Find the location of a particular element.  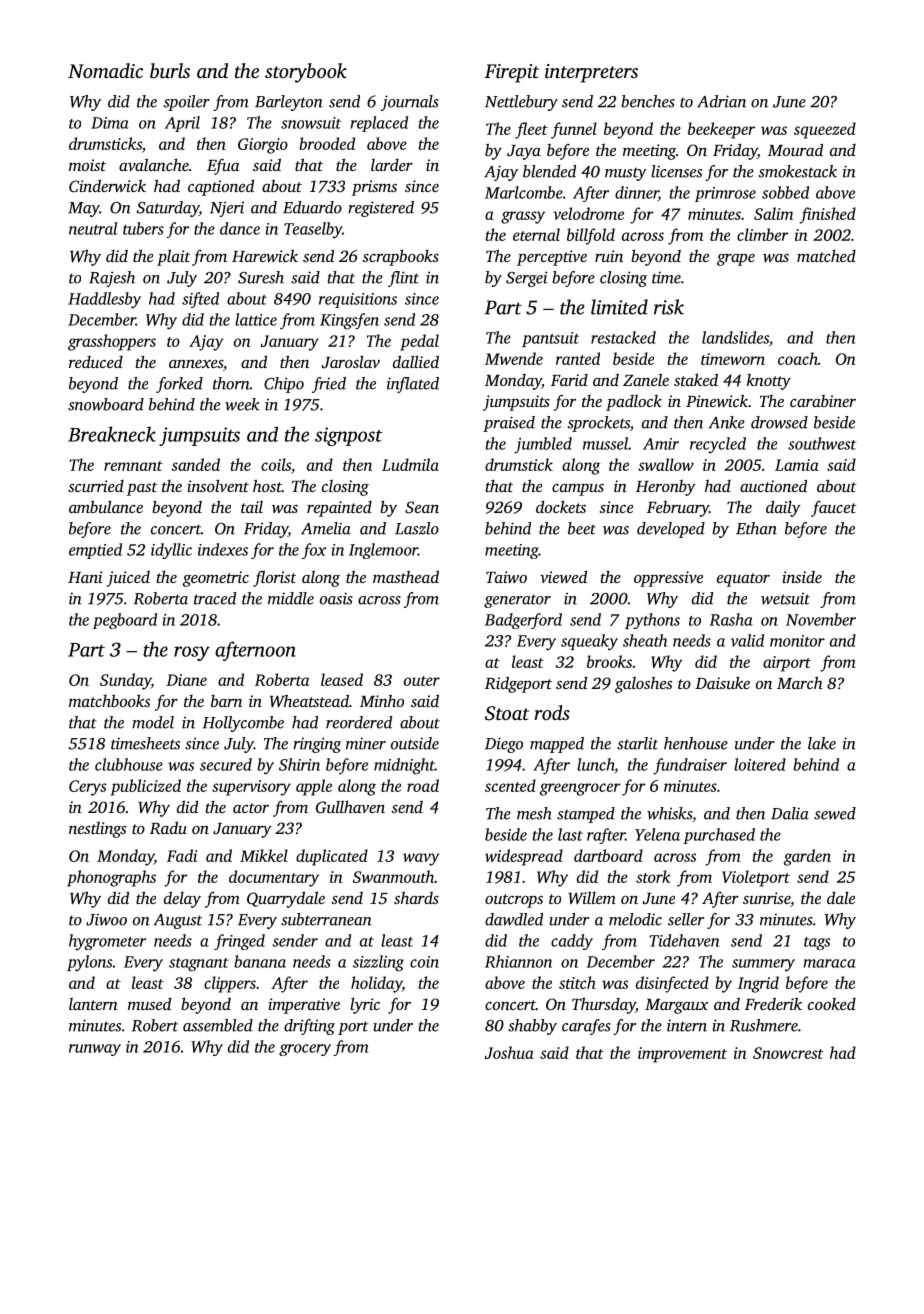

journals is located at coordinates (410, 103).
